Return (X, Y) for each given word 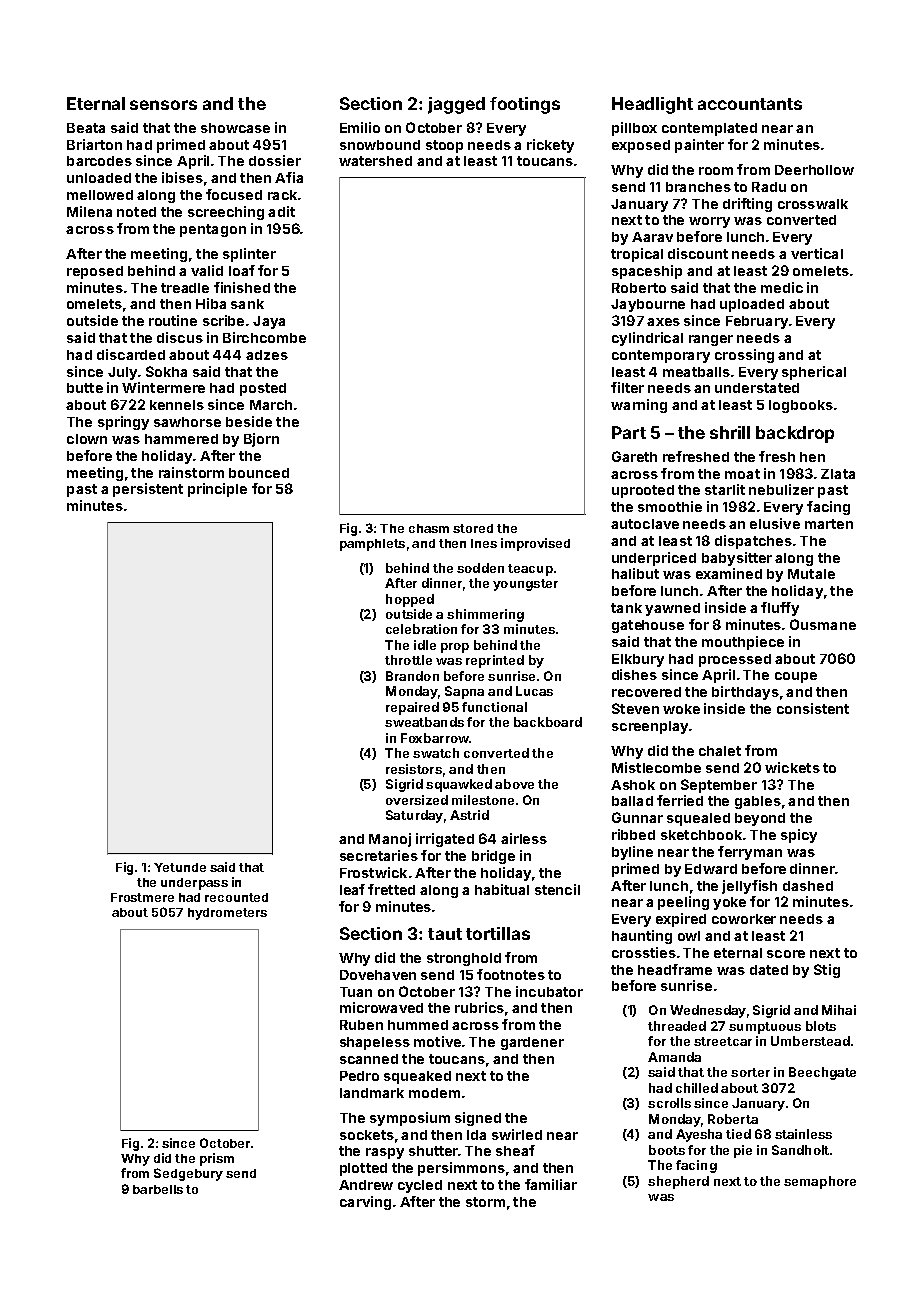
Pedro (359, 1076)
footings (525, 105)
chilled (697, 1088)
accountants (750, 104)
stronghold (464, 959)
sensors (163, 105)
